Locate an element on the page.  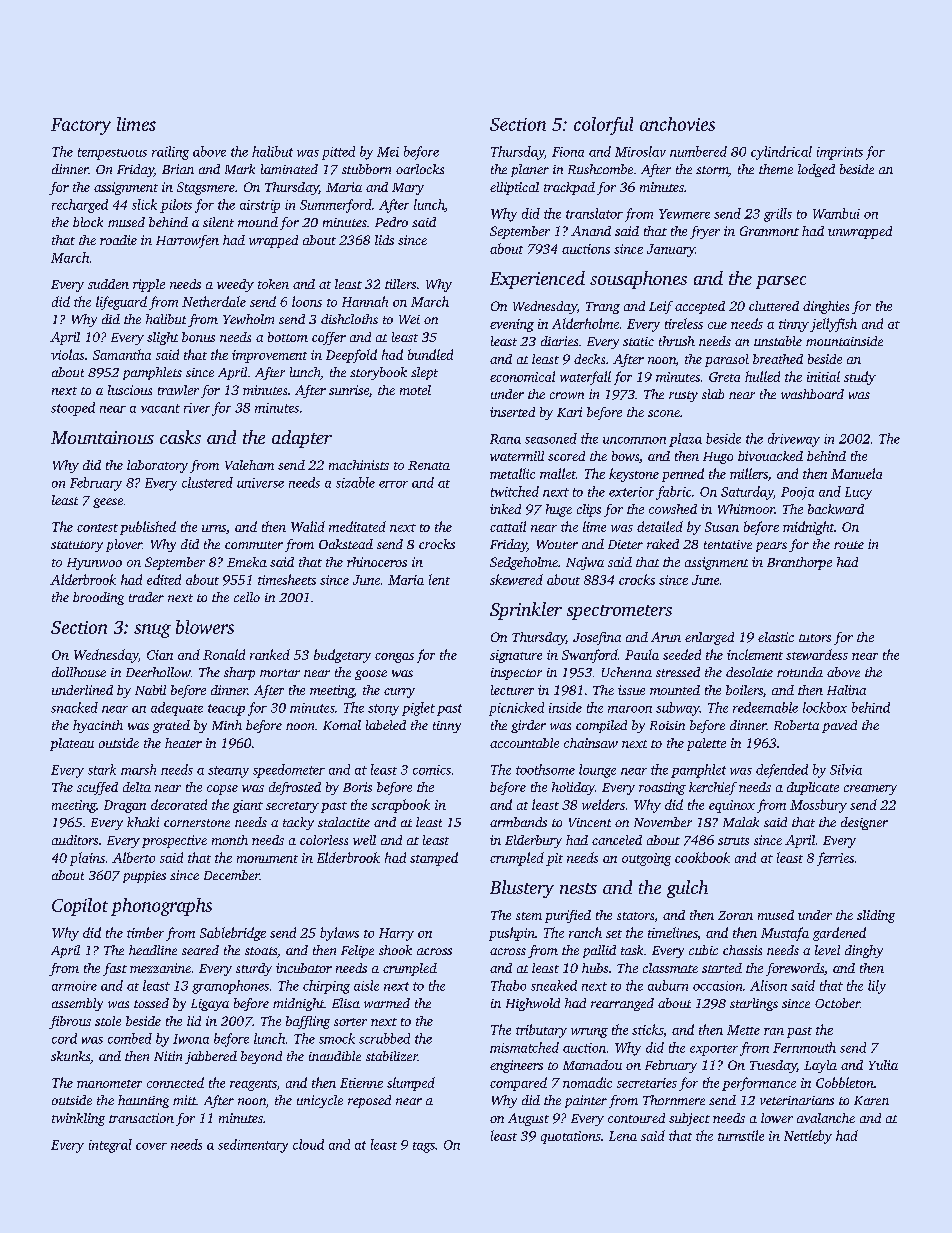
Hannah is located at coordinates (365, 301).
